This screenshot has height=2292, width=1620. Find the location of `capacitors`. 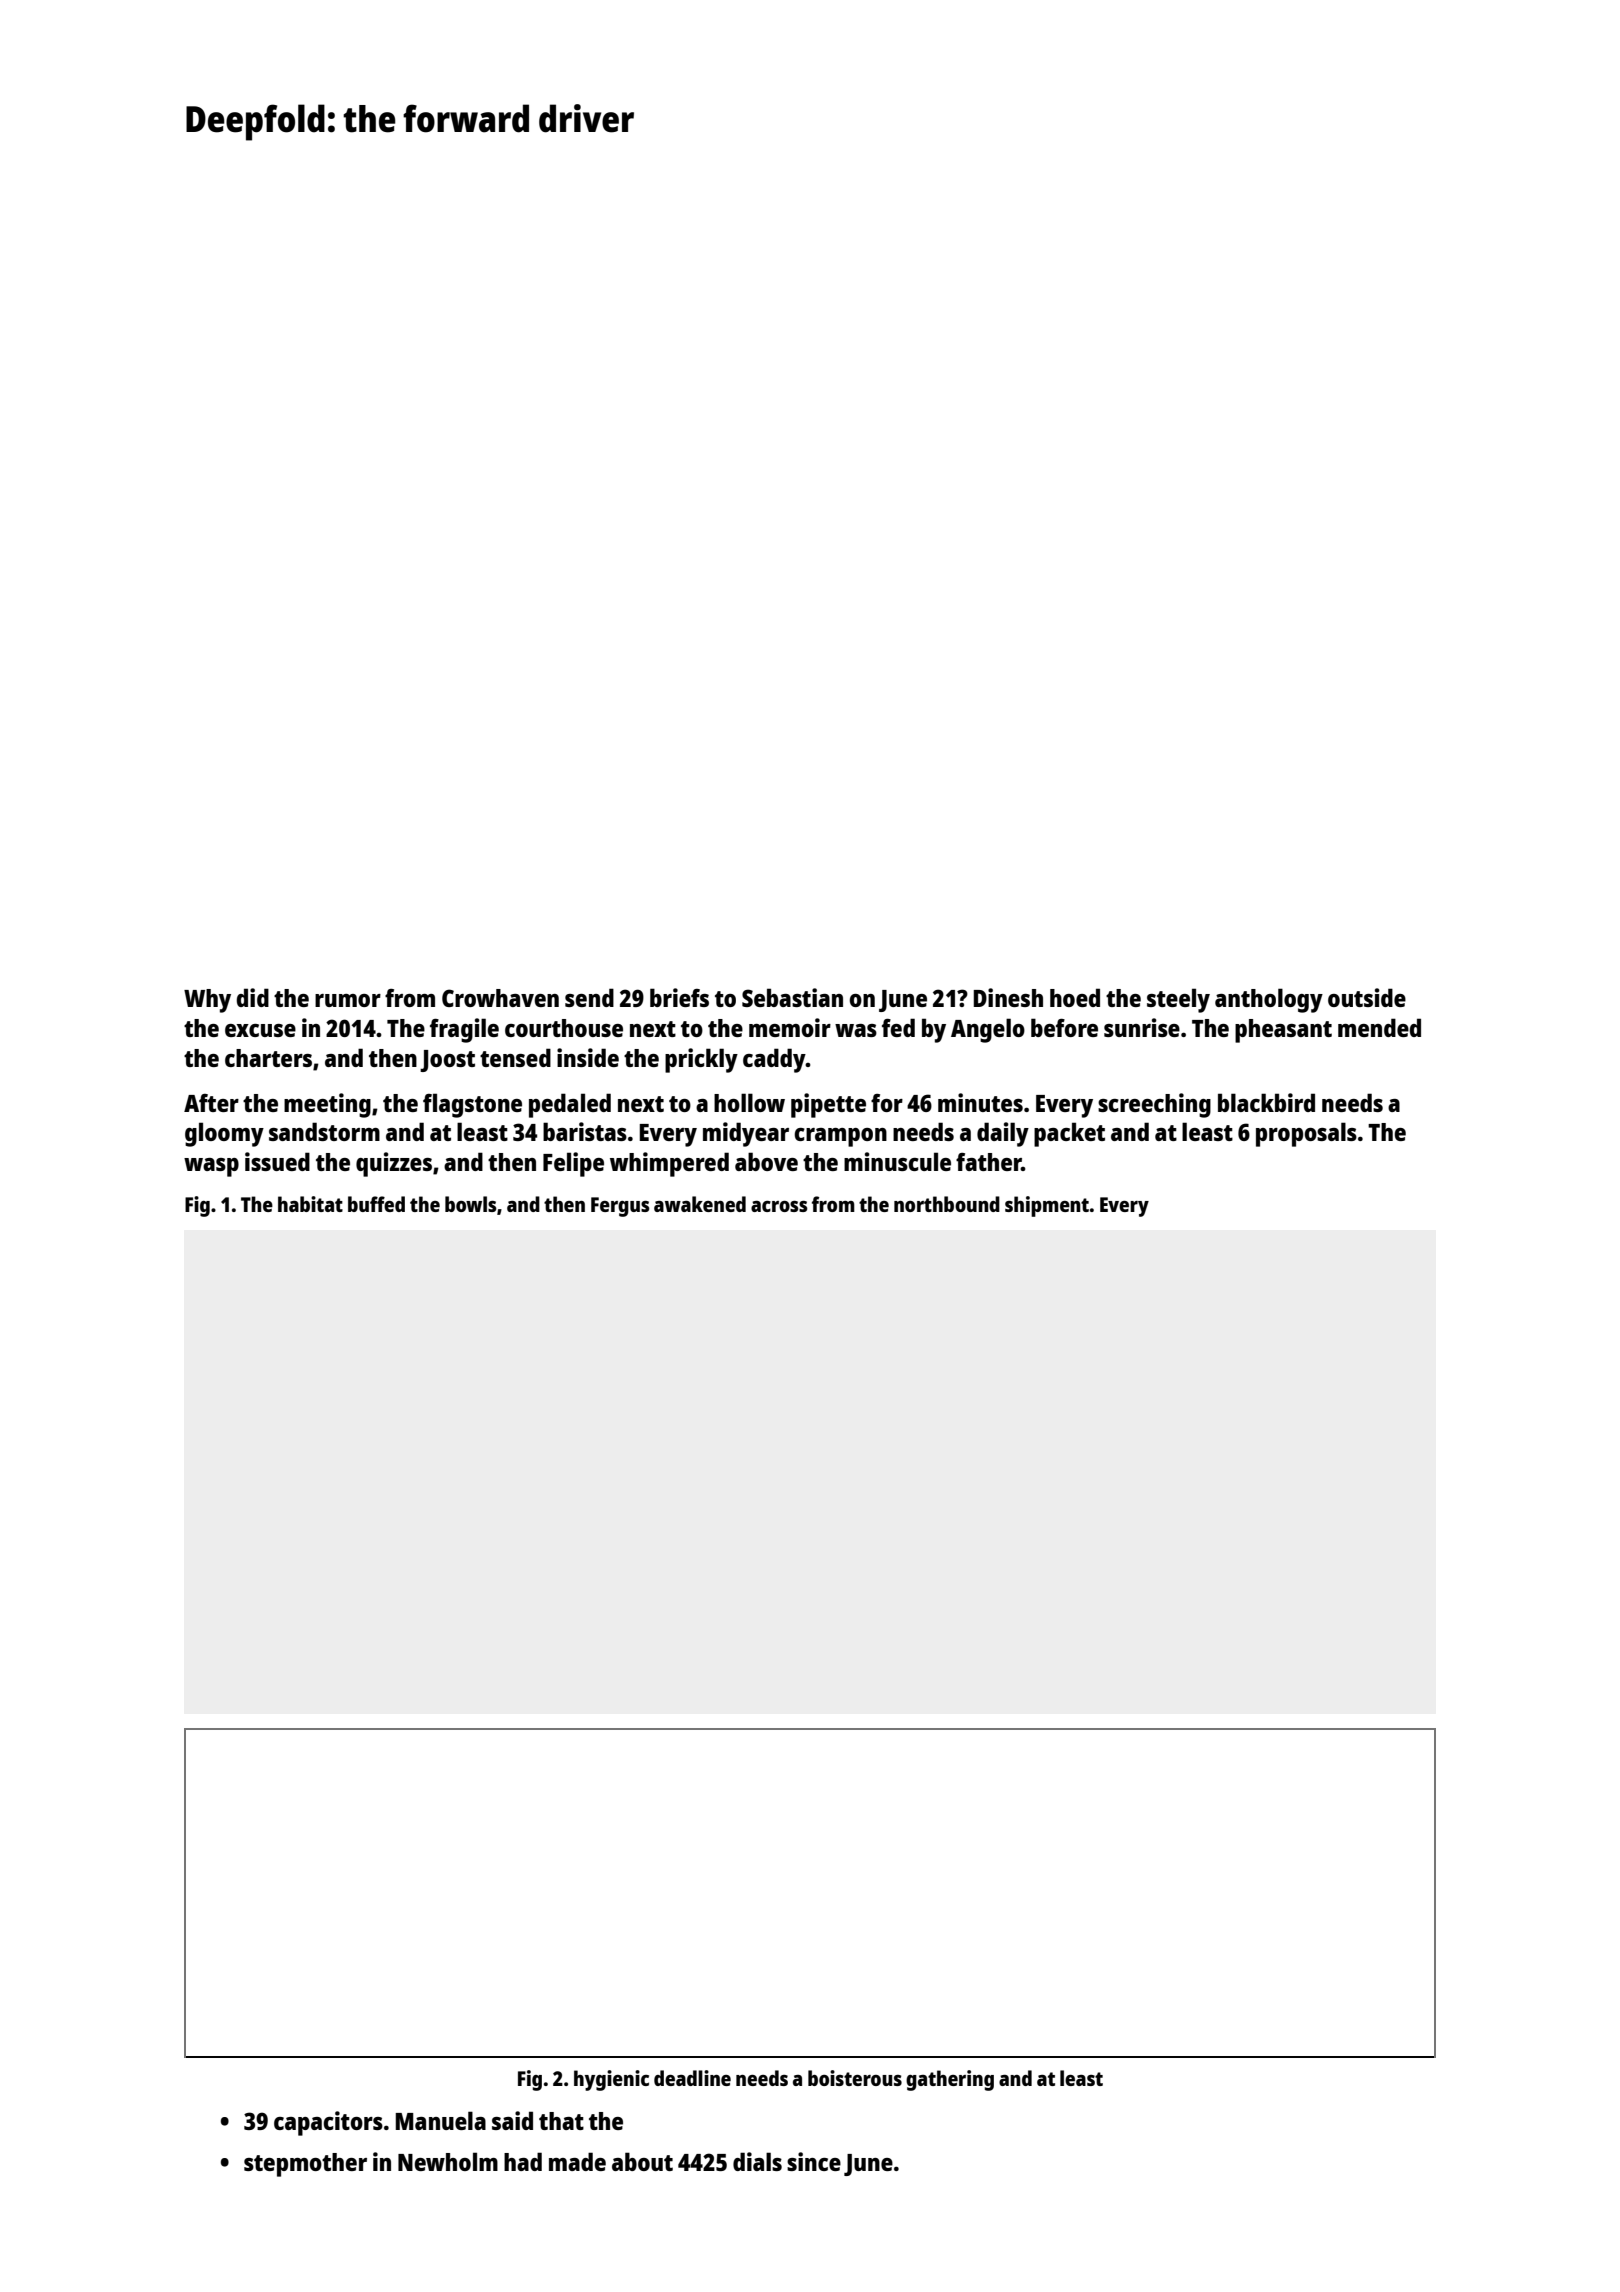

capacitors is located at coordinates (328, 2123).
